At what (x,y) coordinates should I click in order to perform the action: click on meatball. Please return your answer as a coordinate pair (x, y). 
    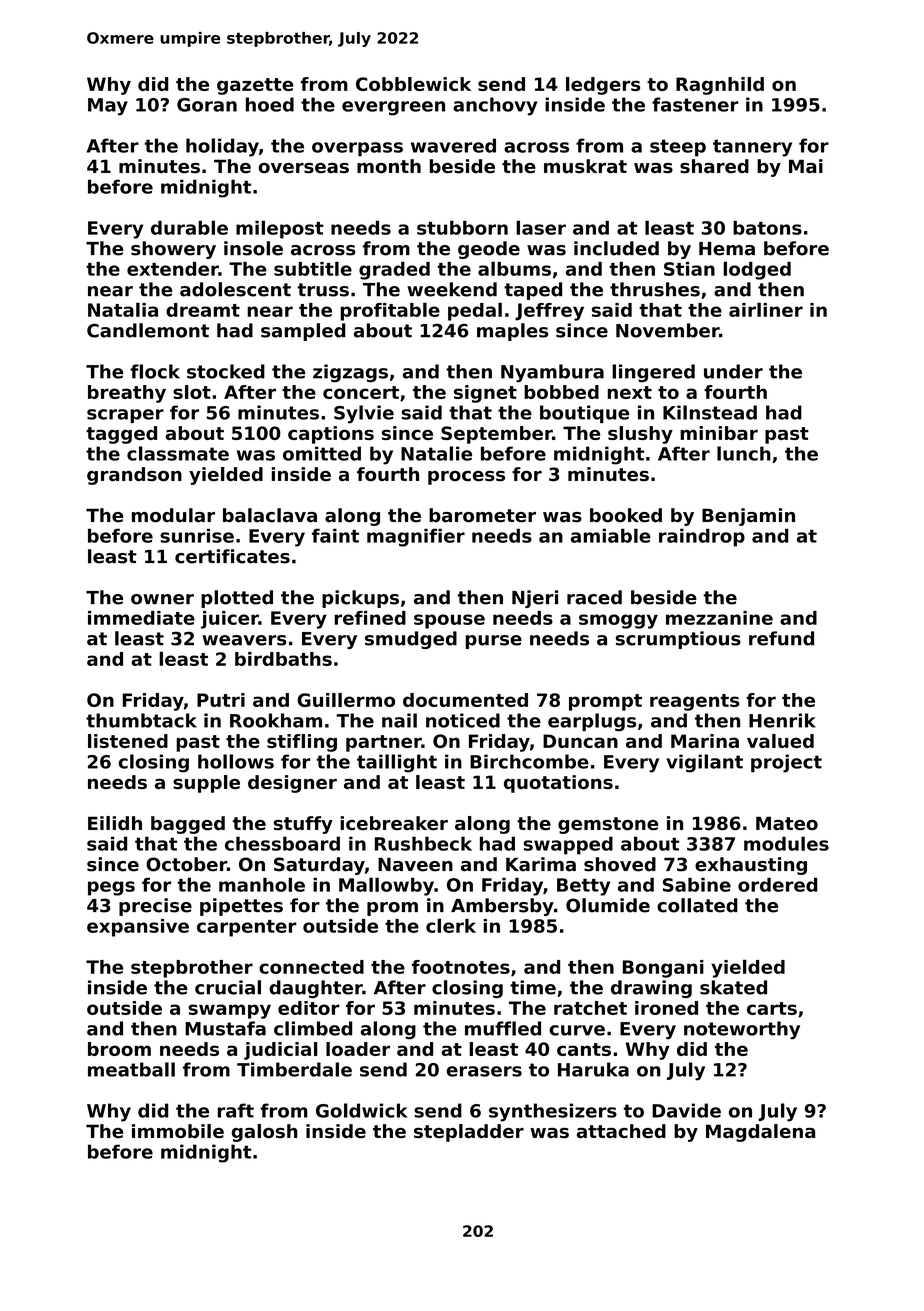
    Looking at the image, I should click on (131, 1069).
